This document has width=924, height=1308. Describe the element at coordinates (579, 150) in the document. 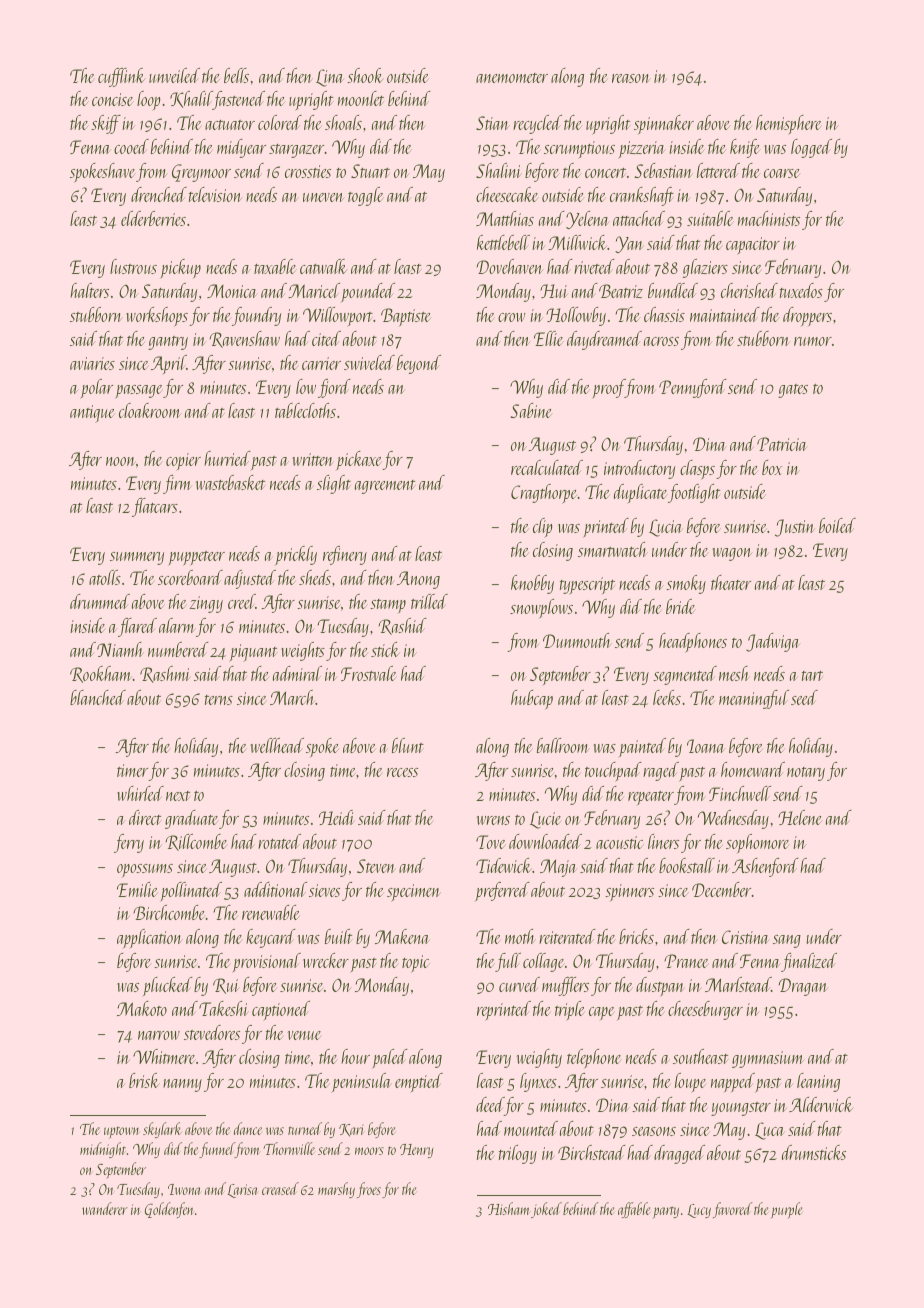

I see `scrumptious` at that location.
